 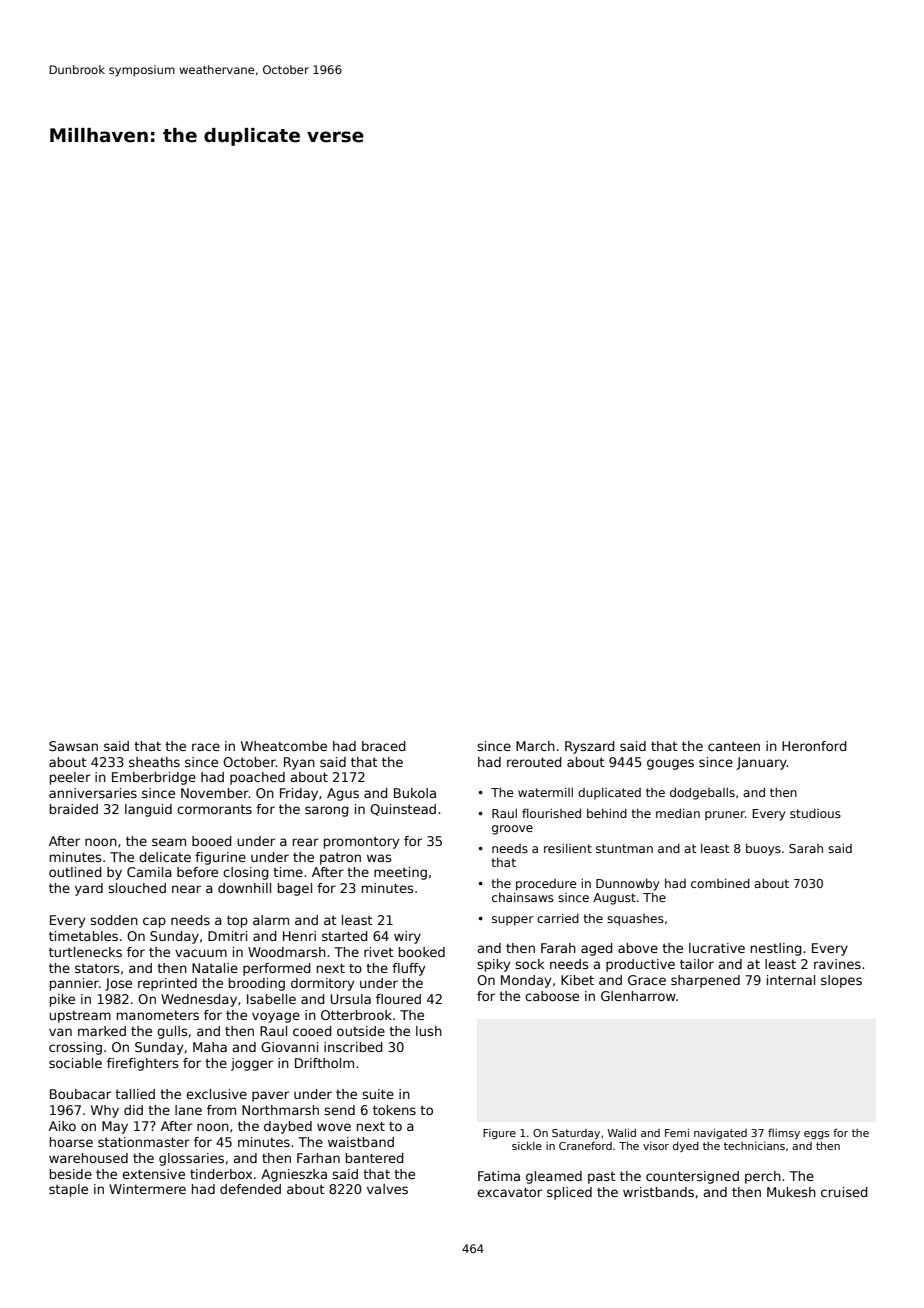 What do you see at coordinates (147, 1189) in the document?
I see `Wintermere` at bounding box center [147, 1189].
